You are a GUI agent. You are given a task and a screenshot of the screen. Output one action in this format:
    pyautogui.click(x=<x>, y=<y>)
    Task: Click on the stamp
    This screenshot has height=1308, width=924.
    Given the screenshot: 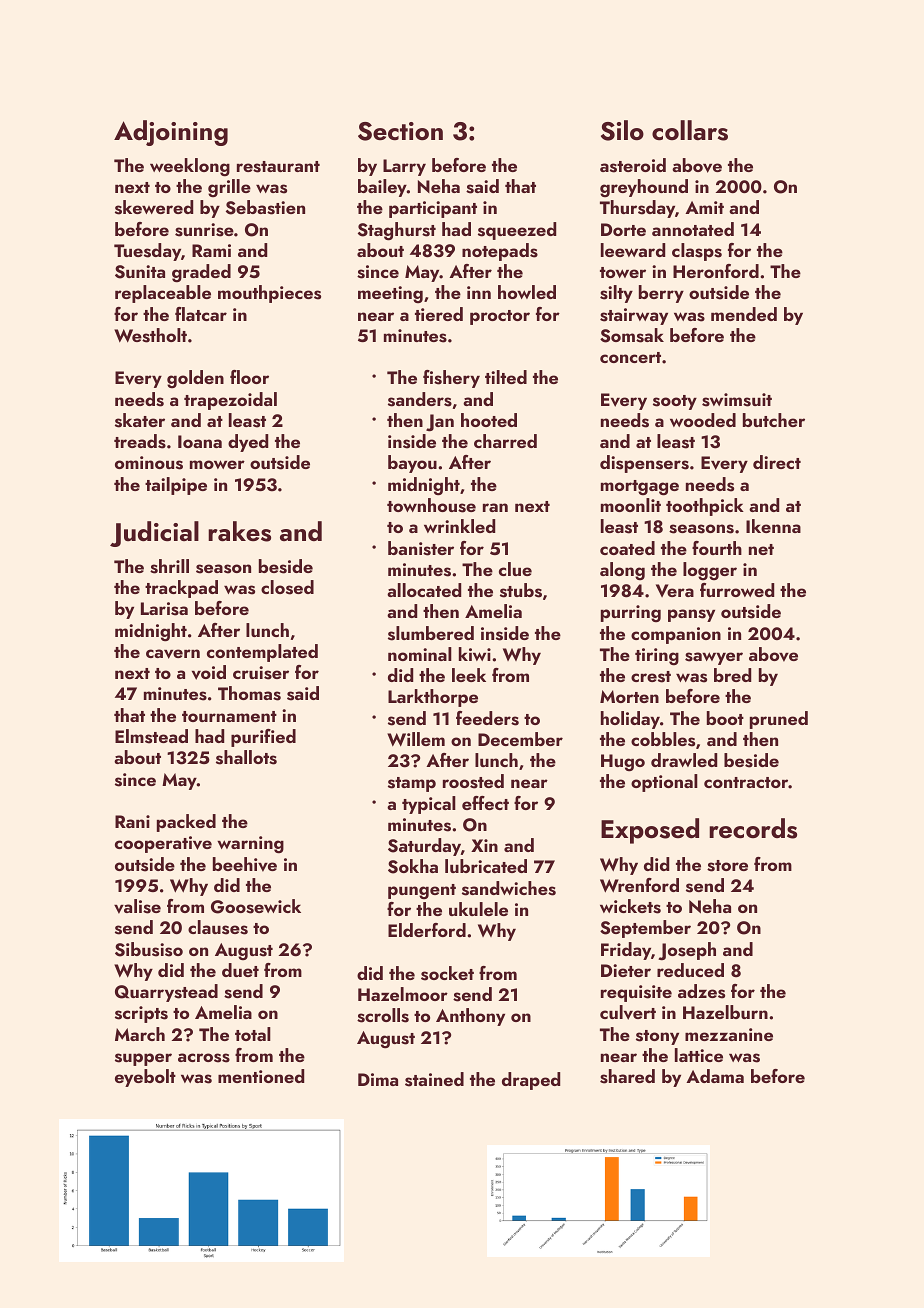 What is the action you would take?
    pyautogui.click(x=412, y=784)
